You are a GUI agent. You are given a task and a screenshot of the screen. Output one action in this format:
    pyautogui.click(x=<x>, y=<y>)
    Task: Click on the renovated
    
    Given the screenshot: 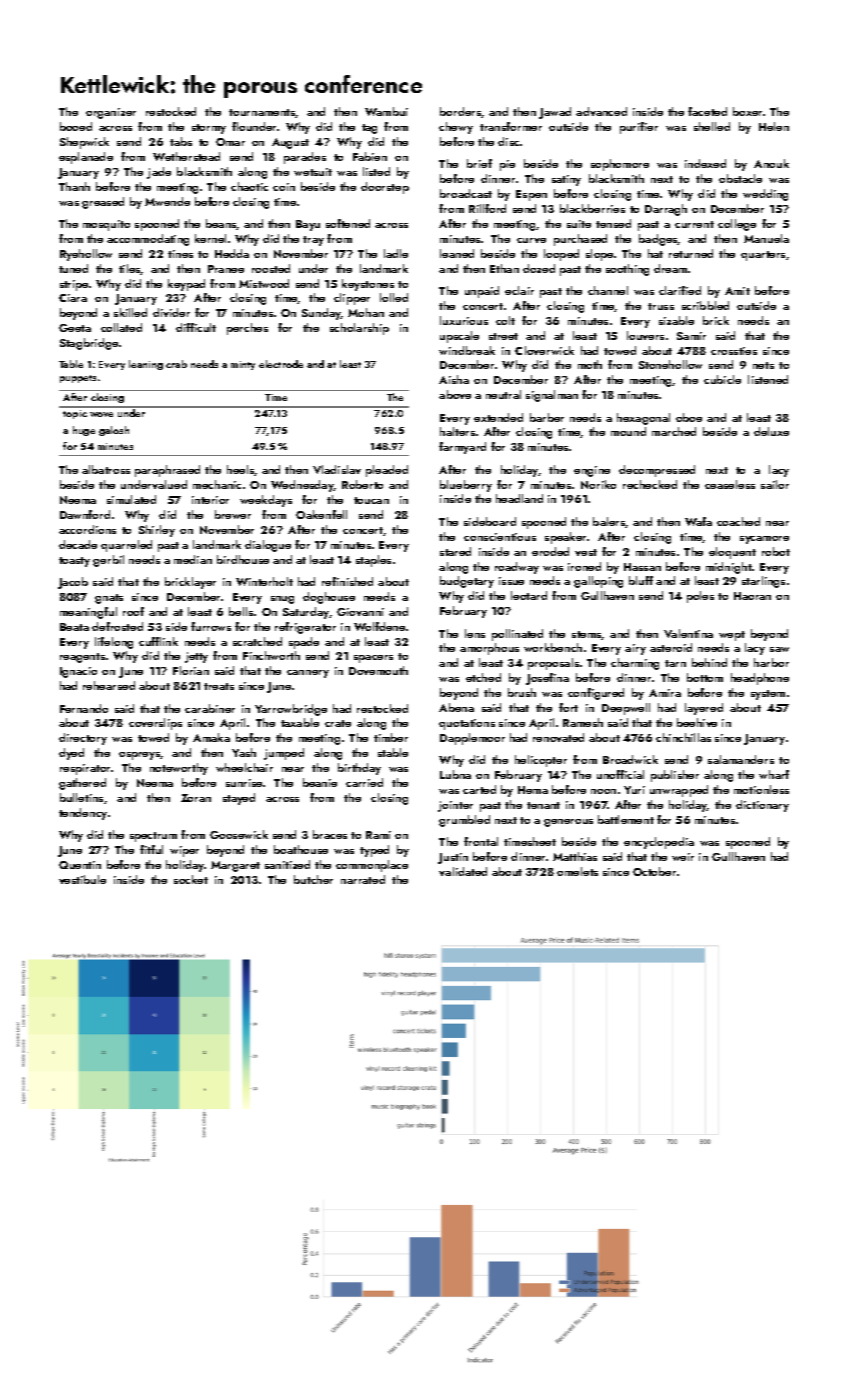 What is the action you would take?
    pyautogui.click(x=558, y=737)
